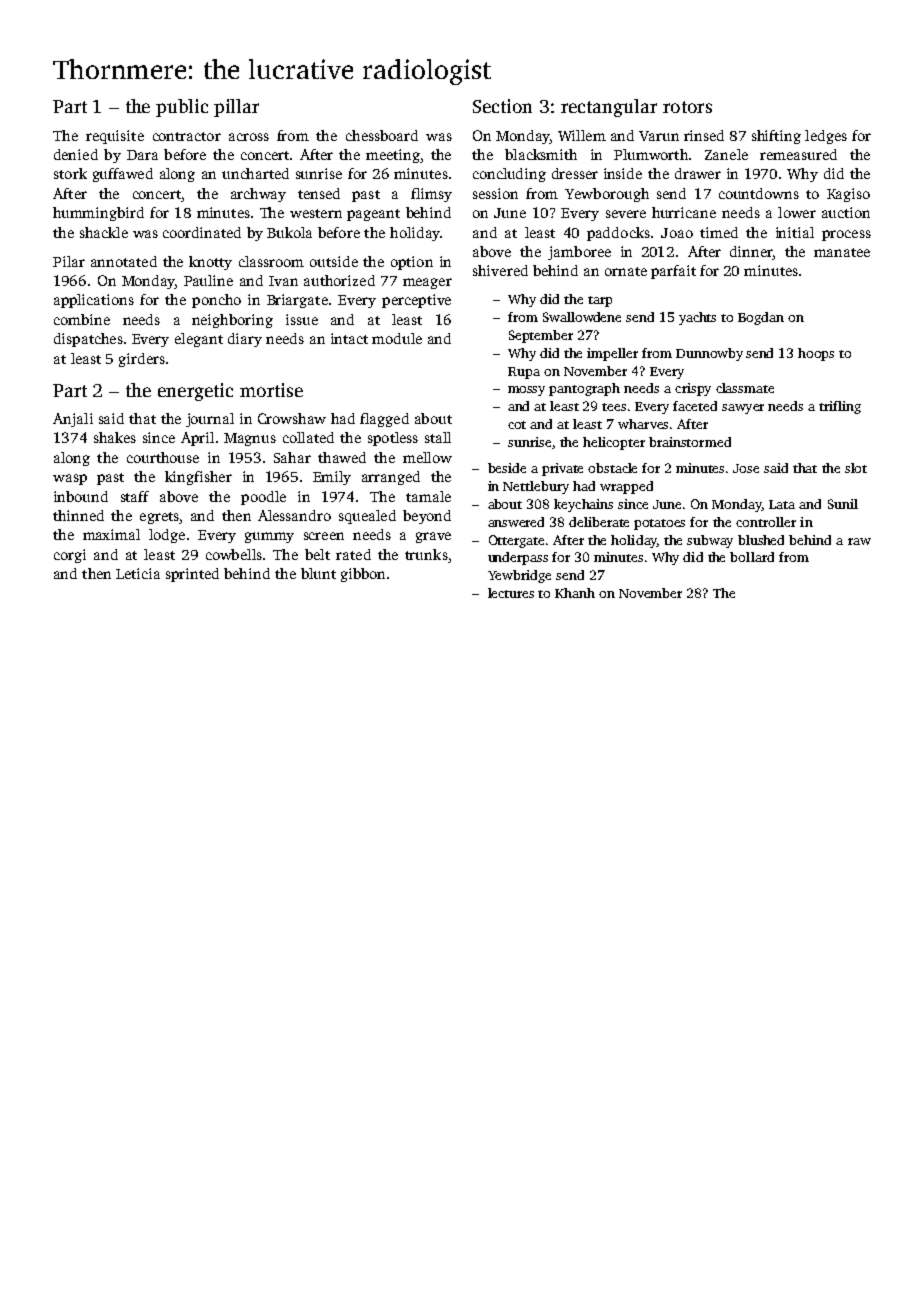 The width and height of the page is (924, 1308). Describe the element at coordinates (234, 554) in the page. I see `cowbells` at that location.
